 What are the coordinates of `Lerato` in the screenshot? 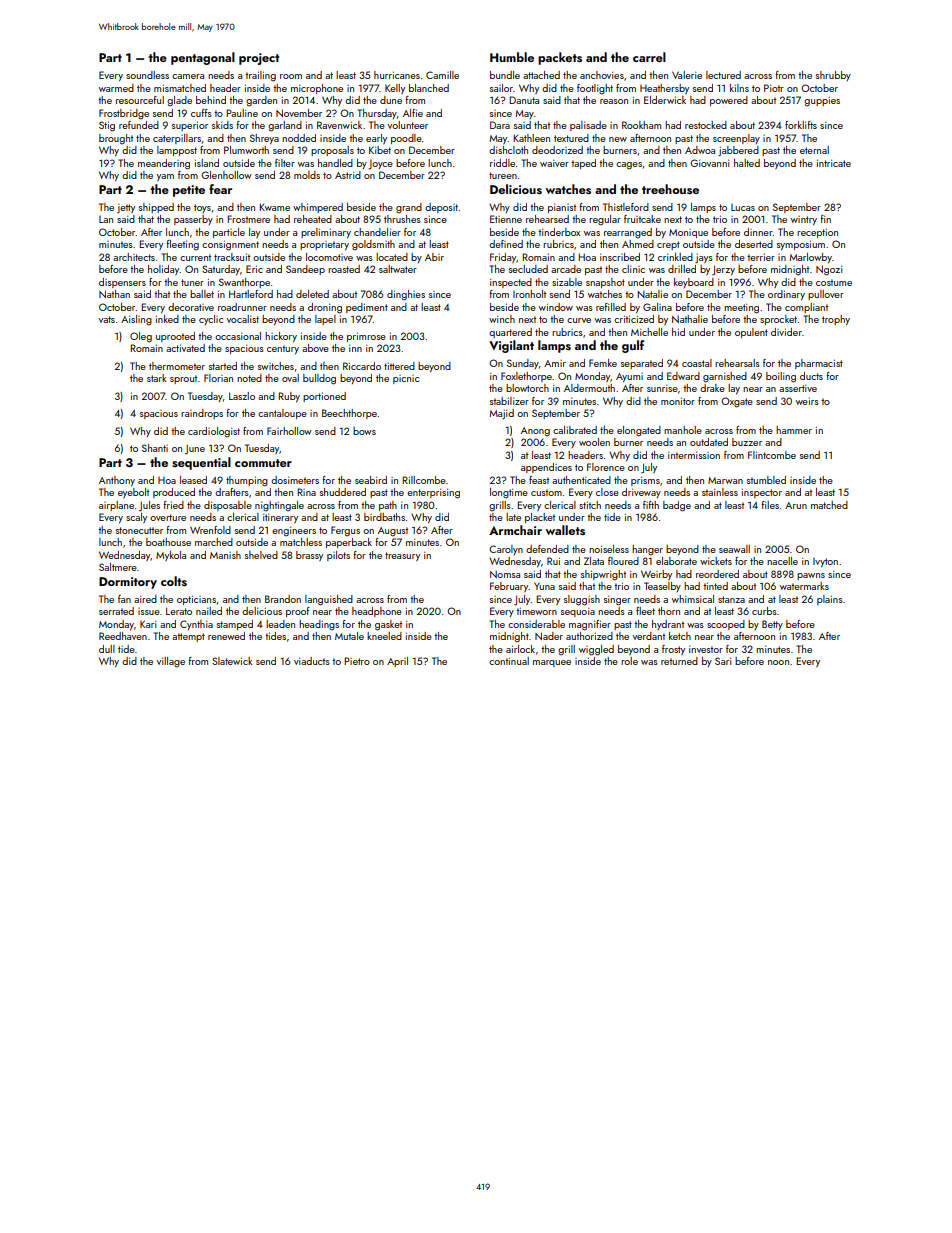 It's located at (179, 611).
